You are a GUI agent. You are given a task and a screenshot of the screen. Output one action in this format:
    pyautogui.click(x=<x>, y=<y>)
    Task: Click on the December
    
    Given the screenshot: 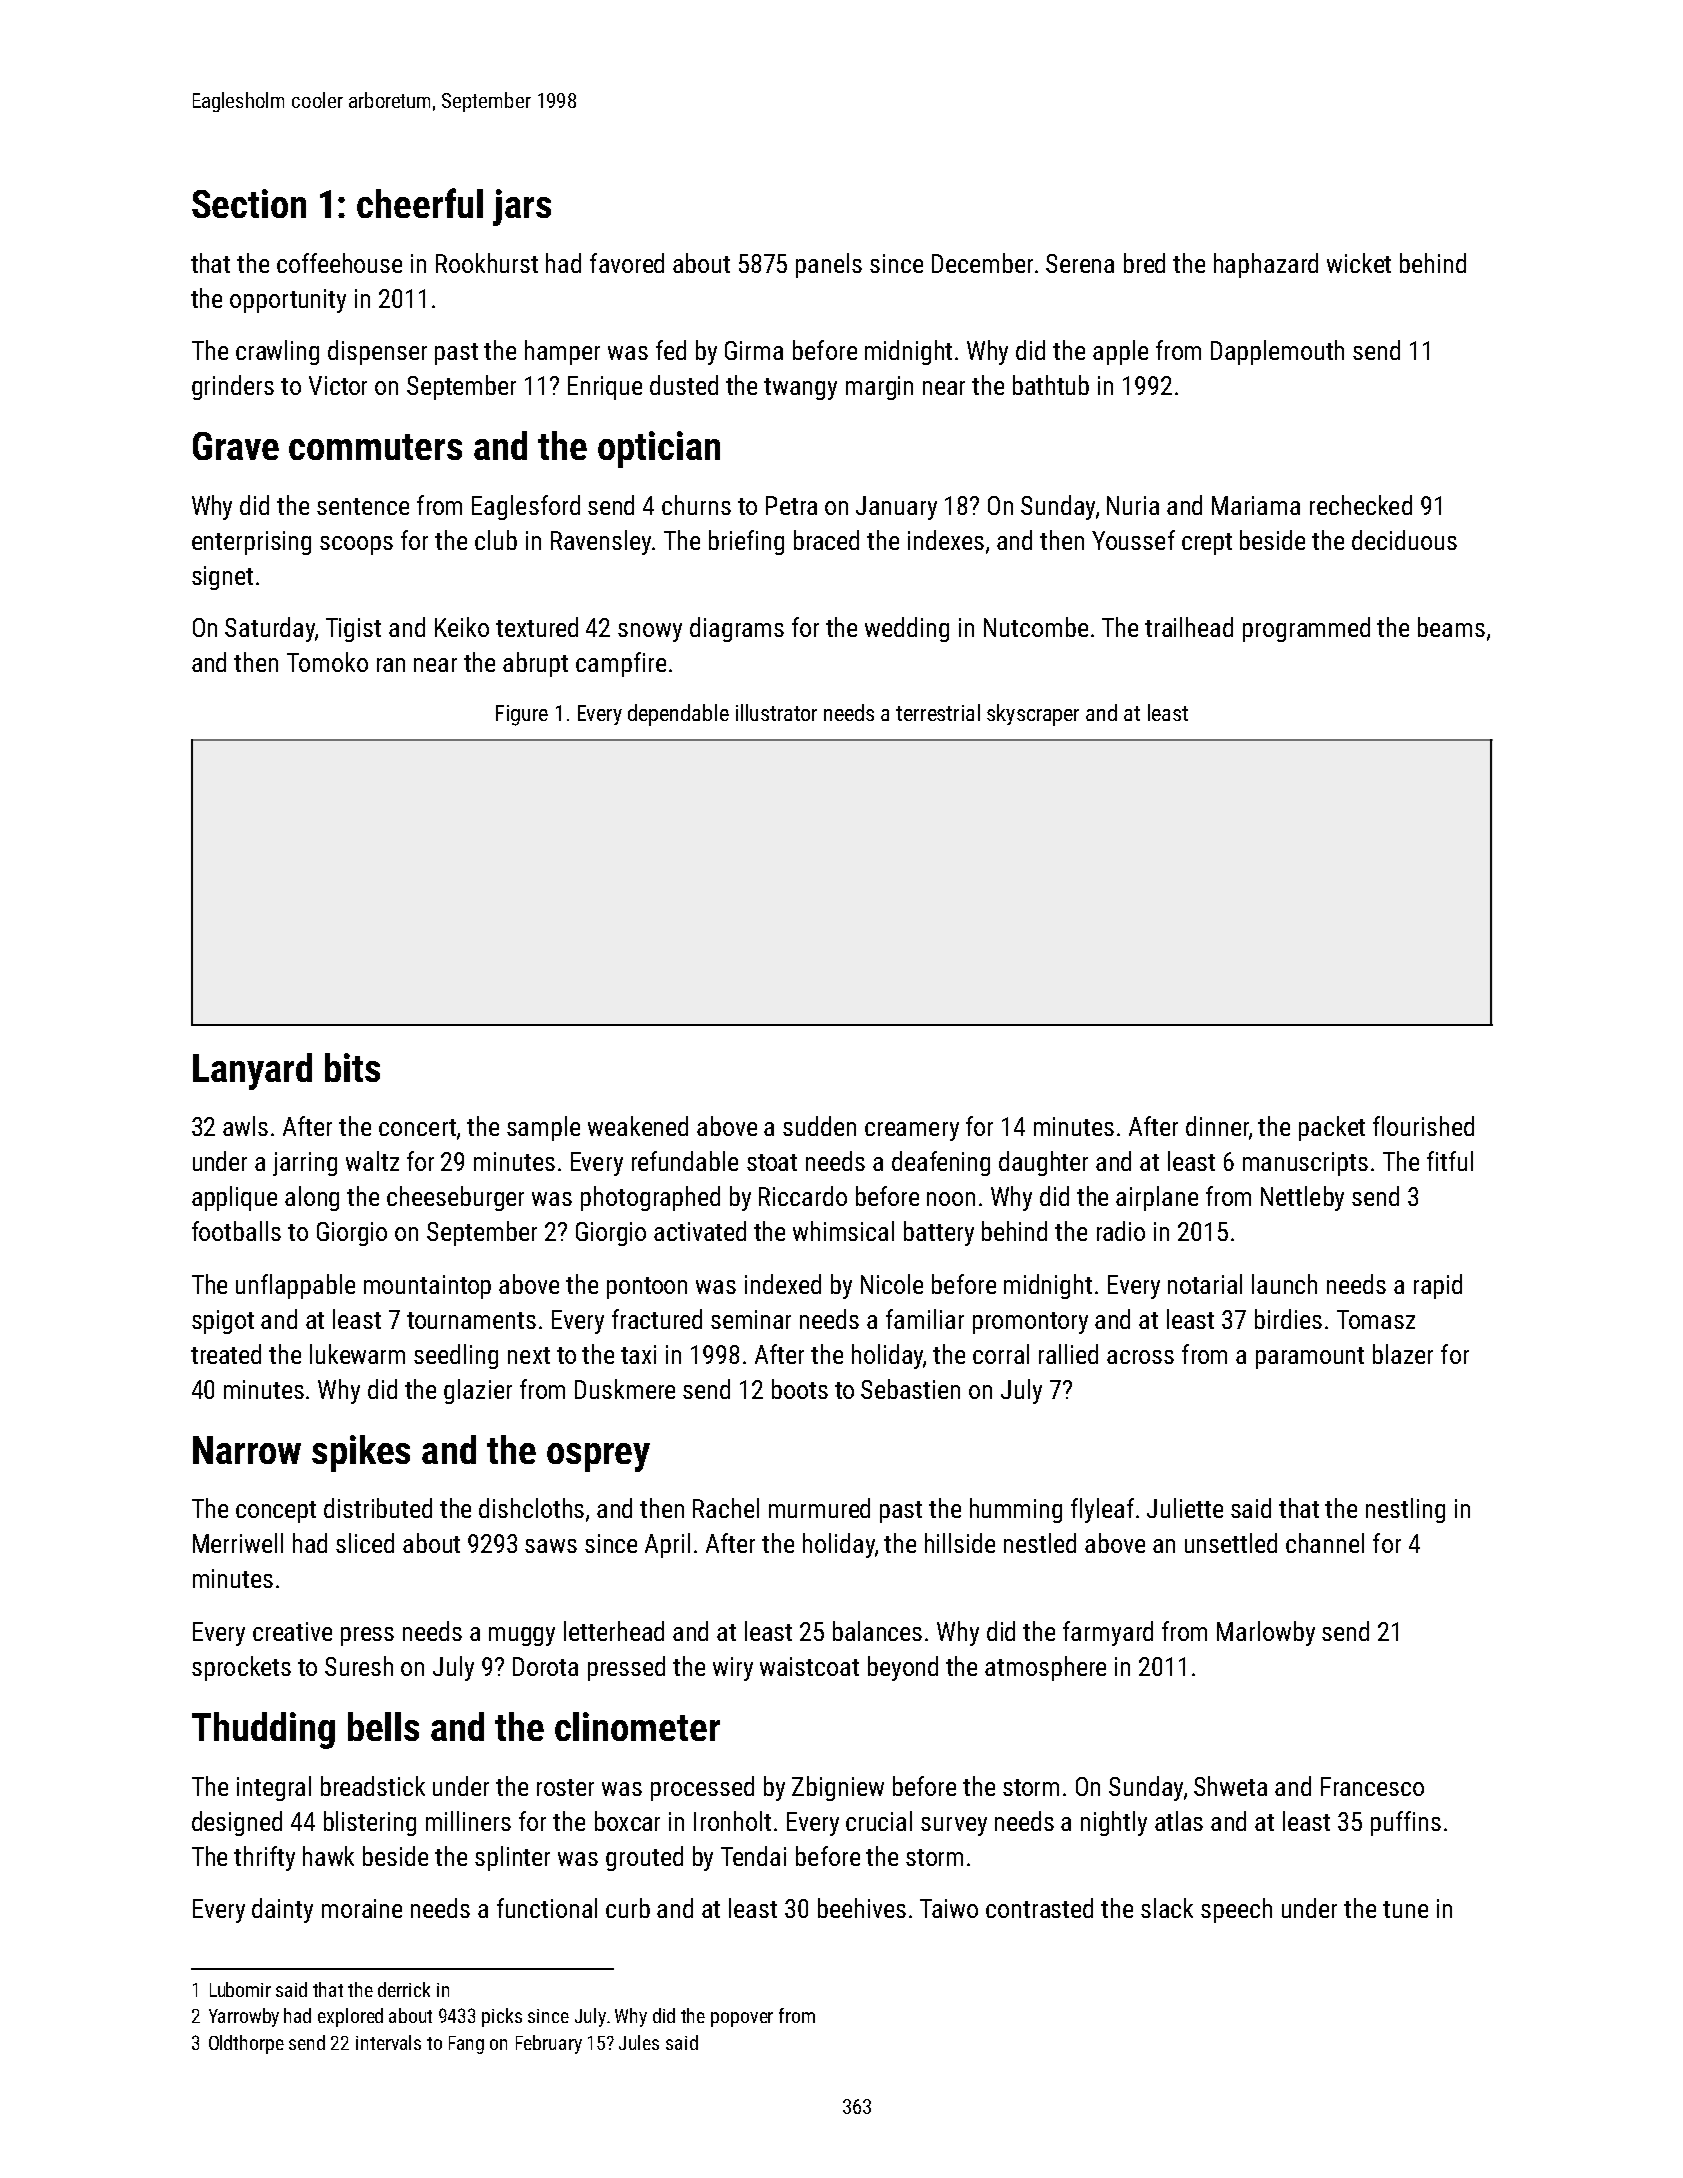 What is the action you would take?
    pyautogui.click(x=982, y=263)
